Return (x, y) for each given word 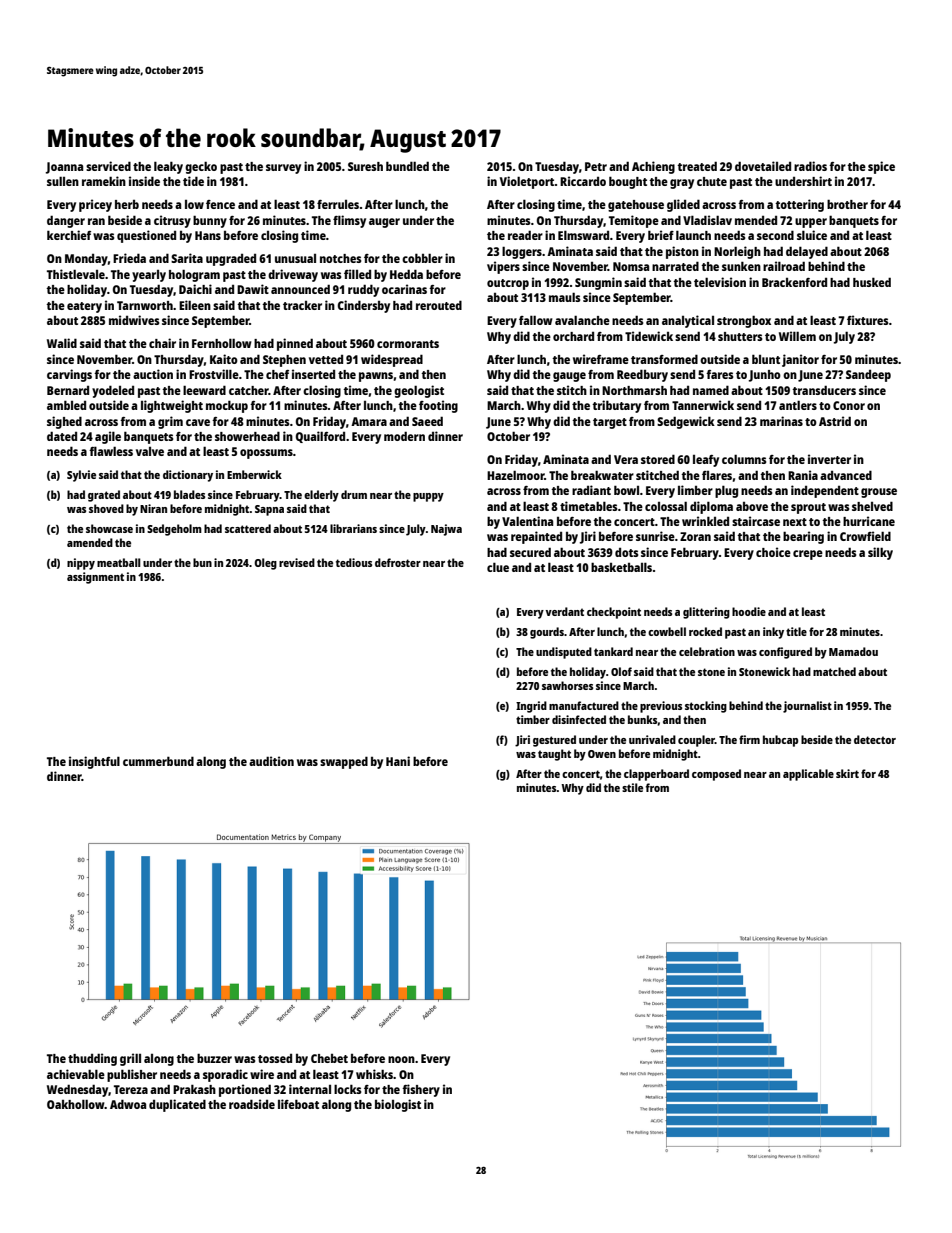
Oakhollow (76, 1104)
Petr (596, 166)
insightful (94, 762)
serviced (108, 166)
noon (401, 1059)
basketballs (621, 567)
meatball (119, 562)
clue (498, 567)
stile (632, 787)
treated (697, 166)
